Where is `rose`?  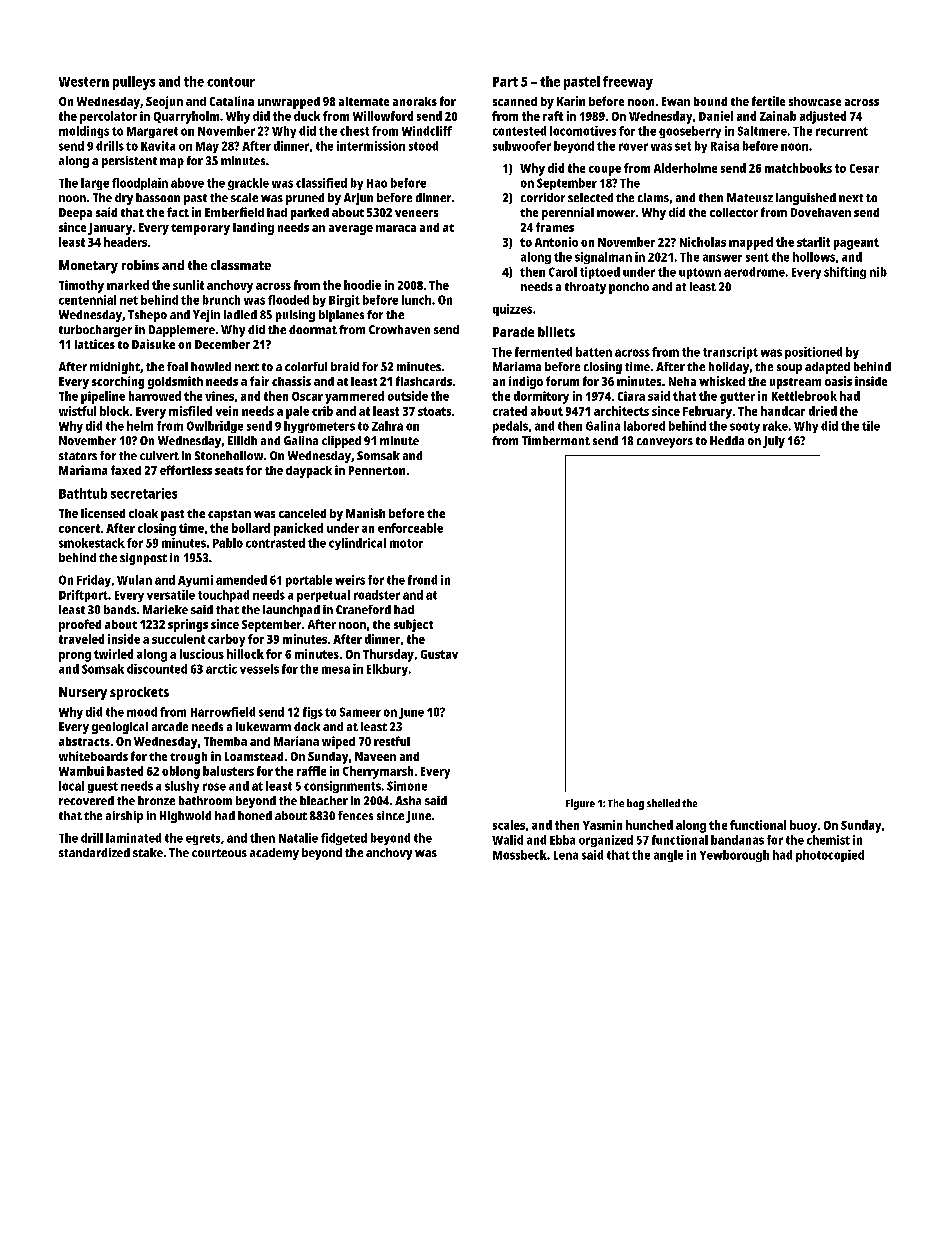 rose is located at coordinates (214, 787).
